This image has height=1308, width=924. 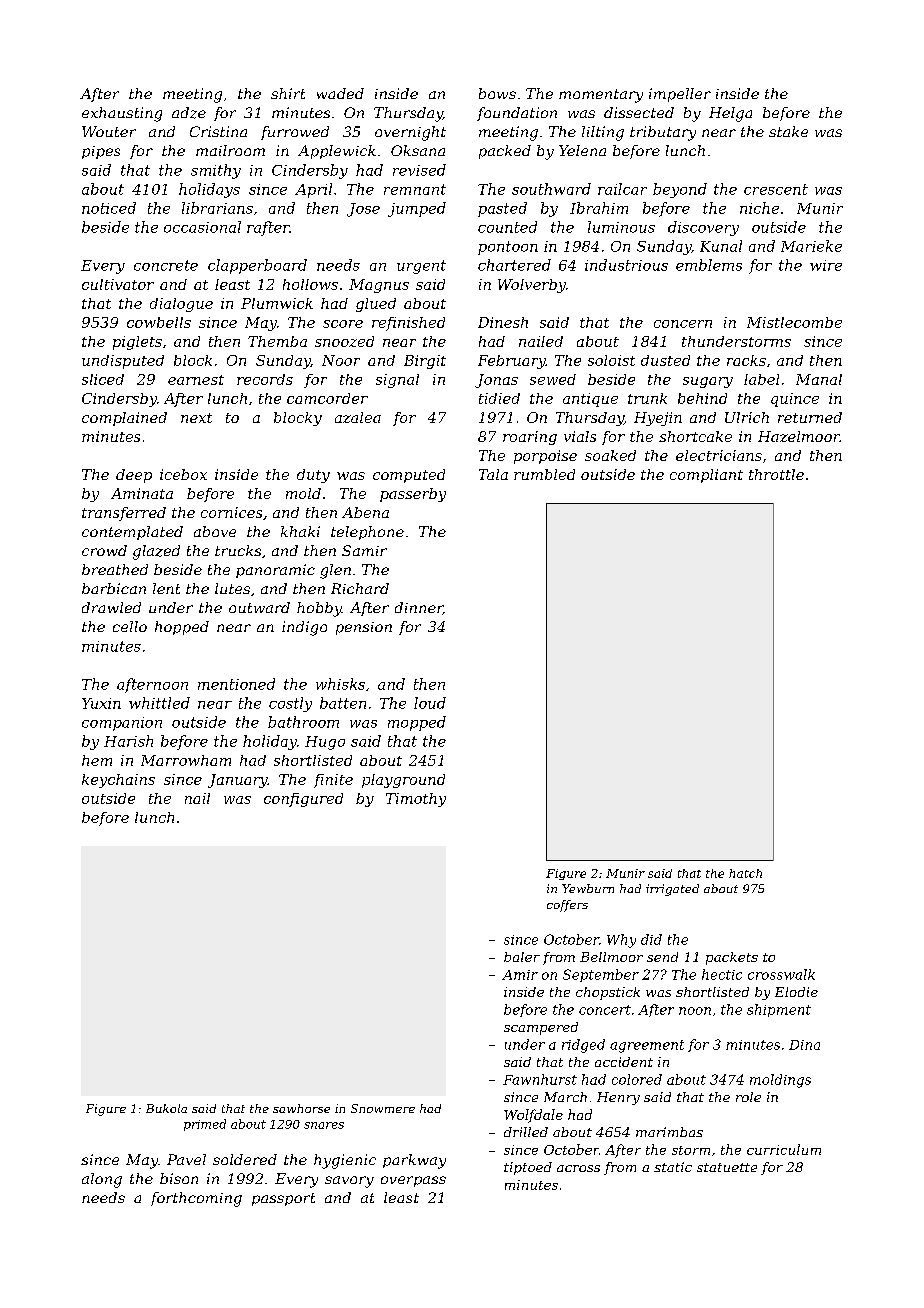 I want to click on Harish, so click(x=128, y=741).
